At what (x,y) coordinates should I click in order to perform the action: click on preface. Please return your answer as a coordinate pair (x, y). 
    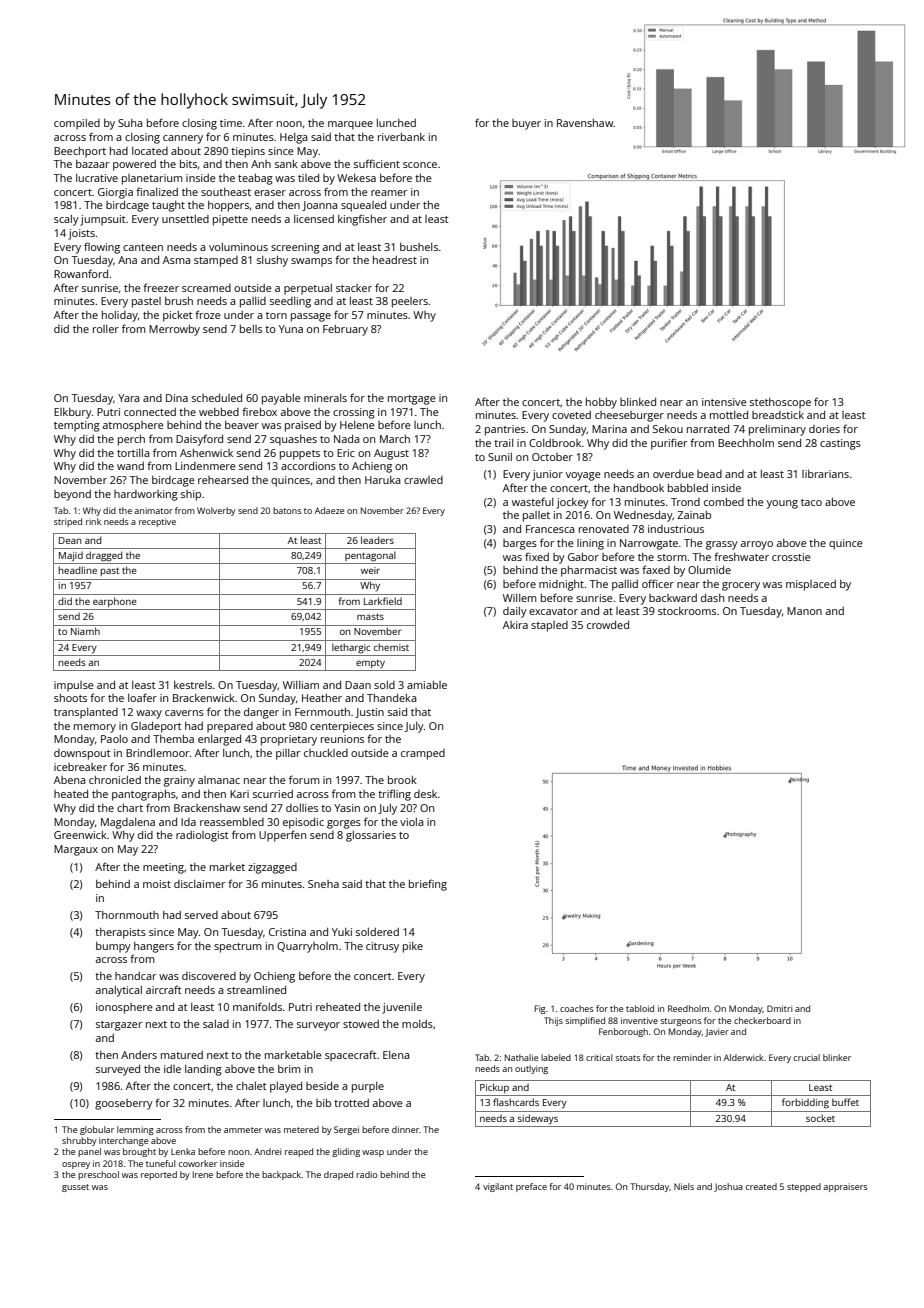
    Looking at the image, I should click on (531, 1187).
